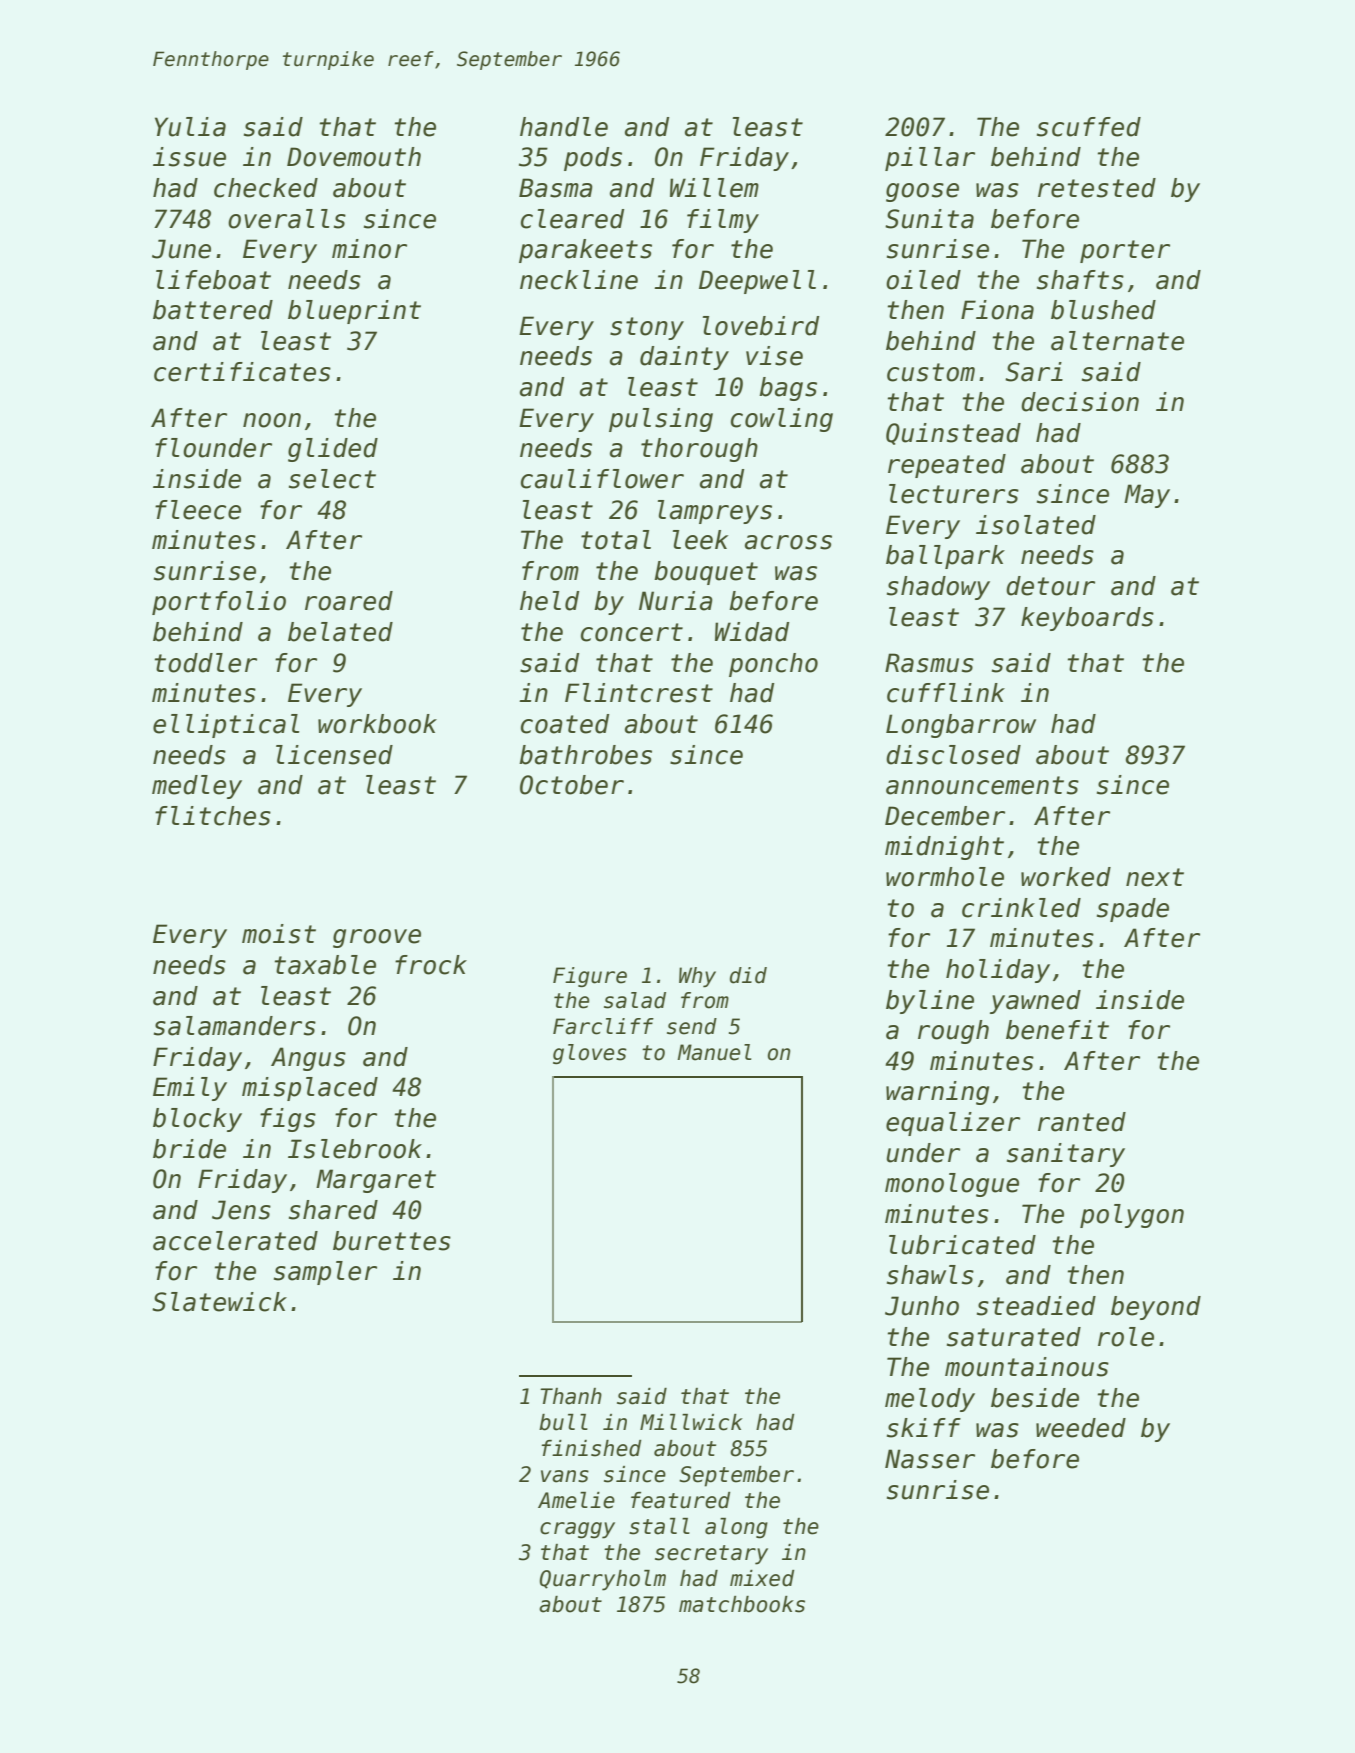 Image resolution: width=1355 pixels, height=1753 pixels. Describe the element at coordinates (369, 249) in the document. I see `minor` at that location.
